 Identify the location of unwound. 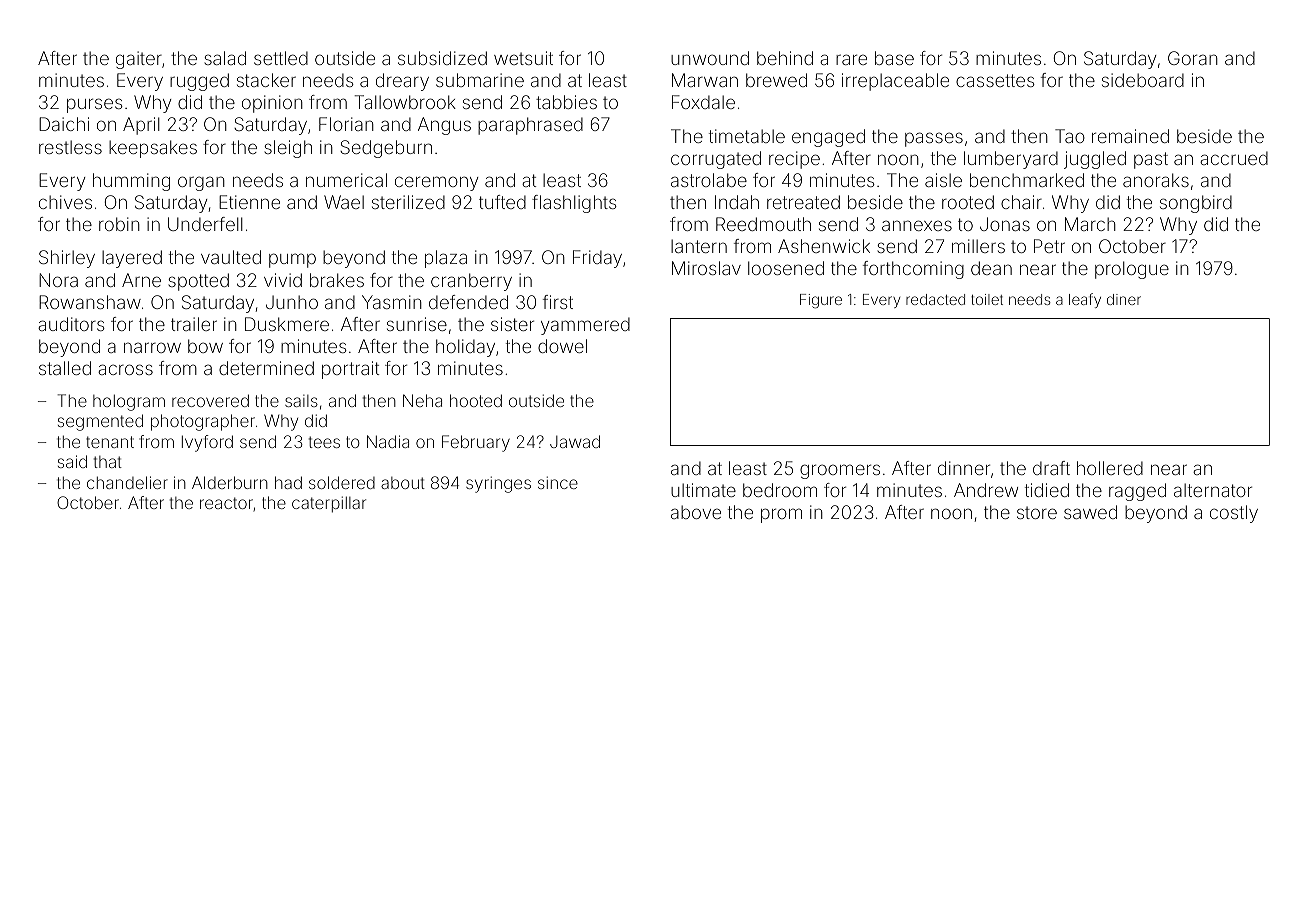
(710, 58).
